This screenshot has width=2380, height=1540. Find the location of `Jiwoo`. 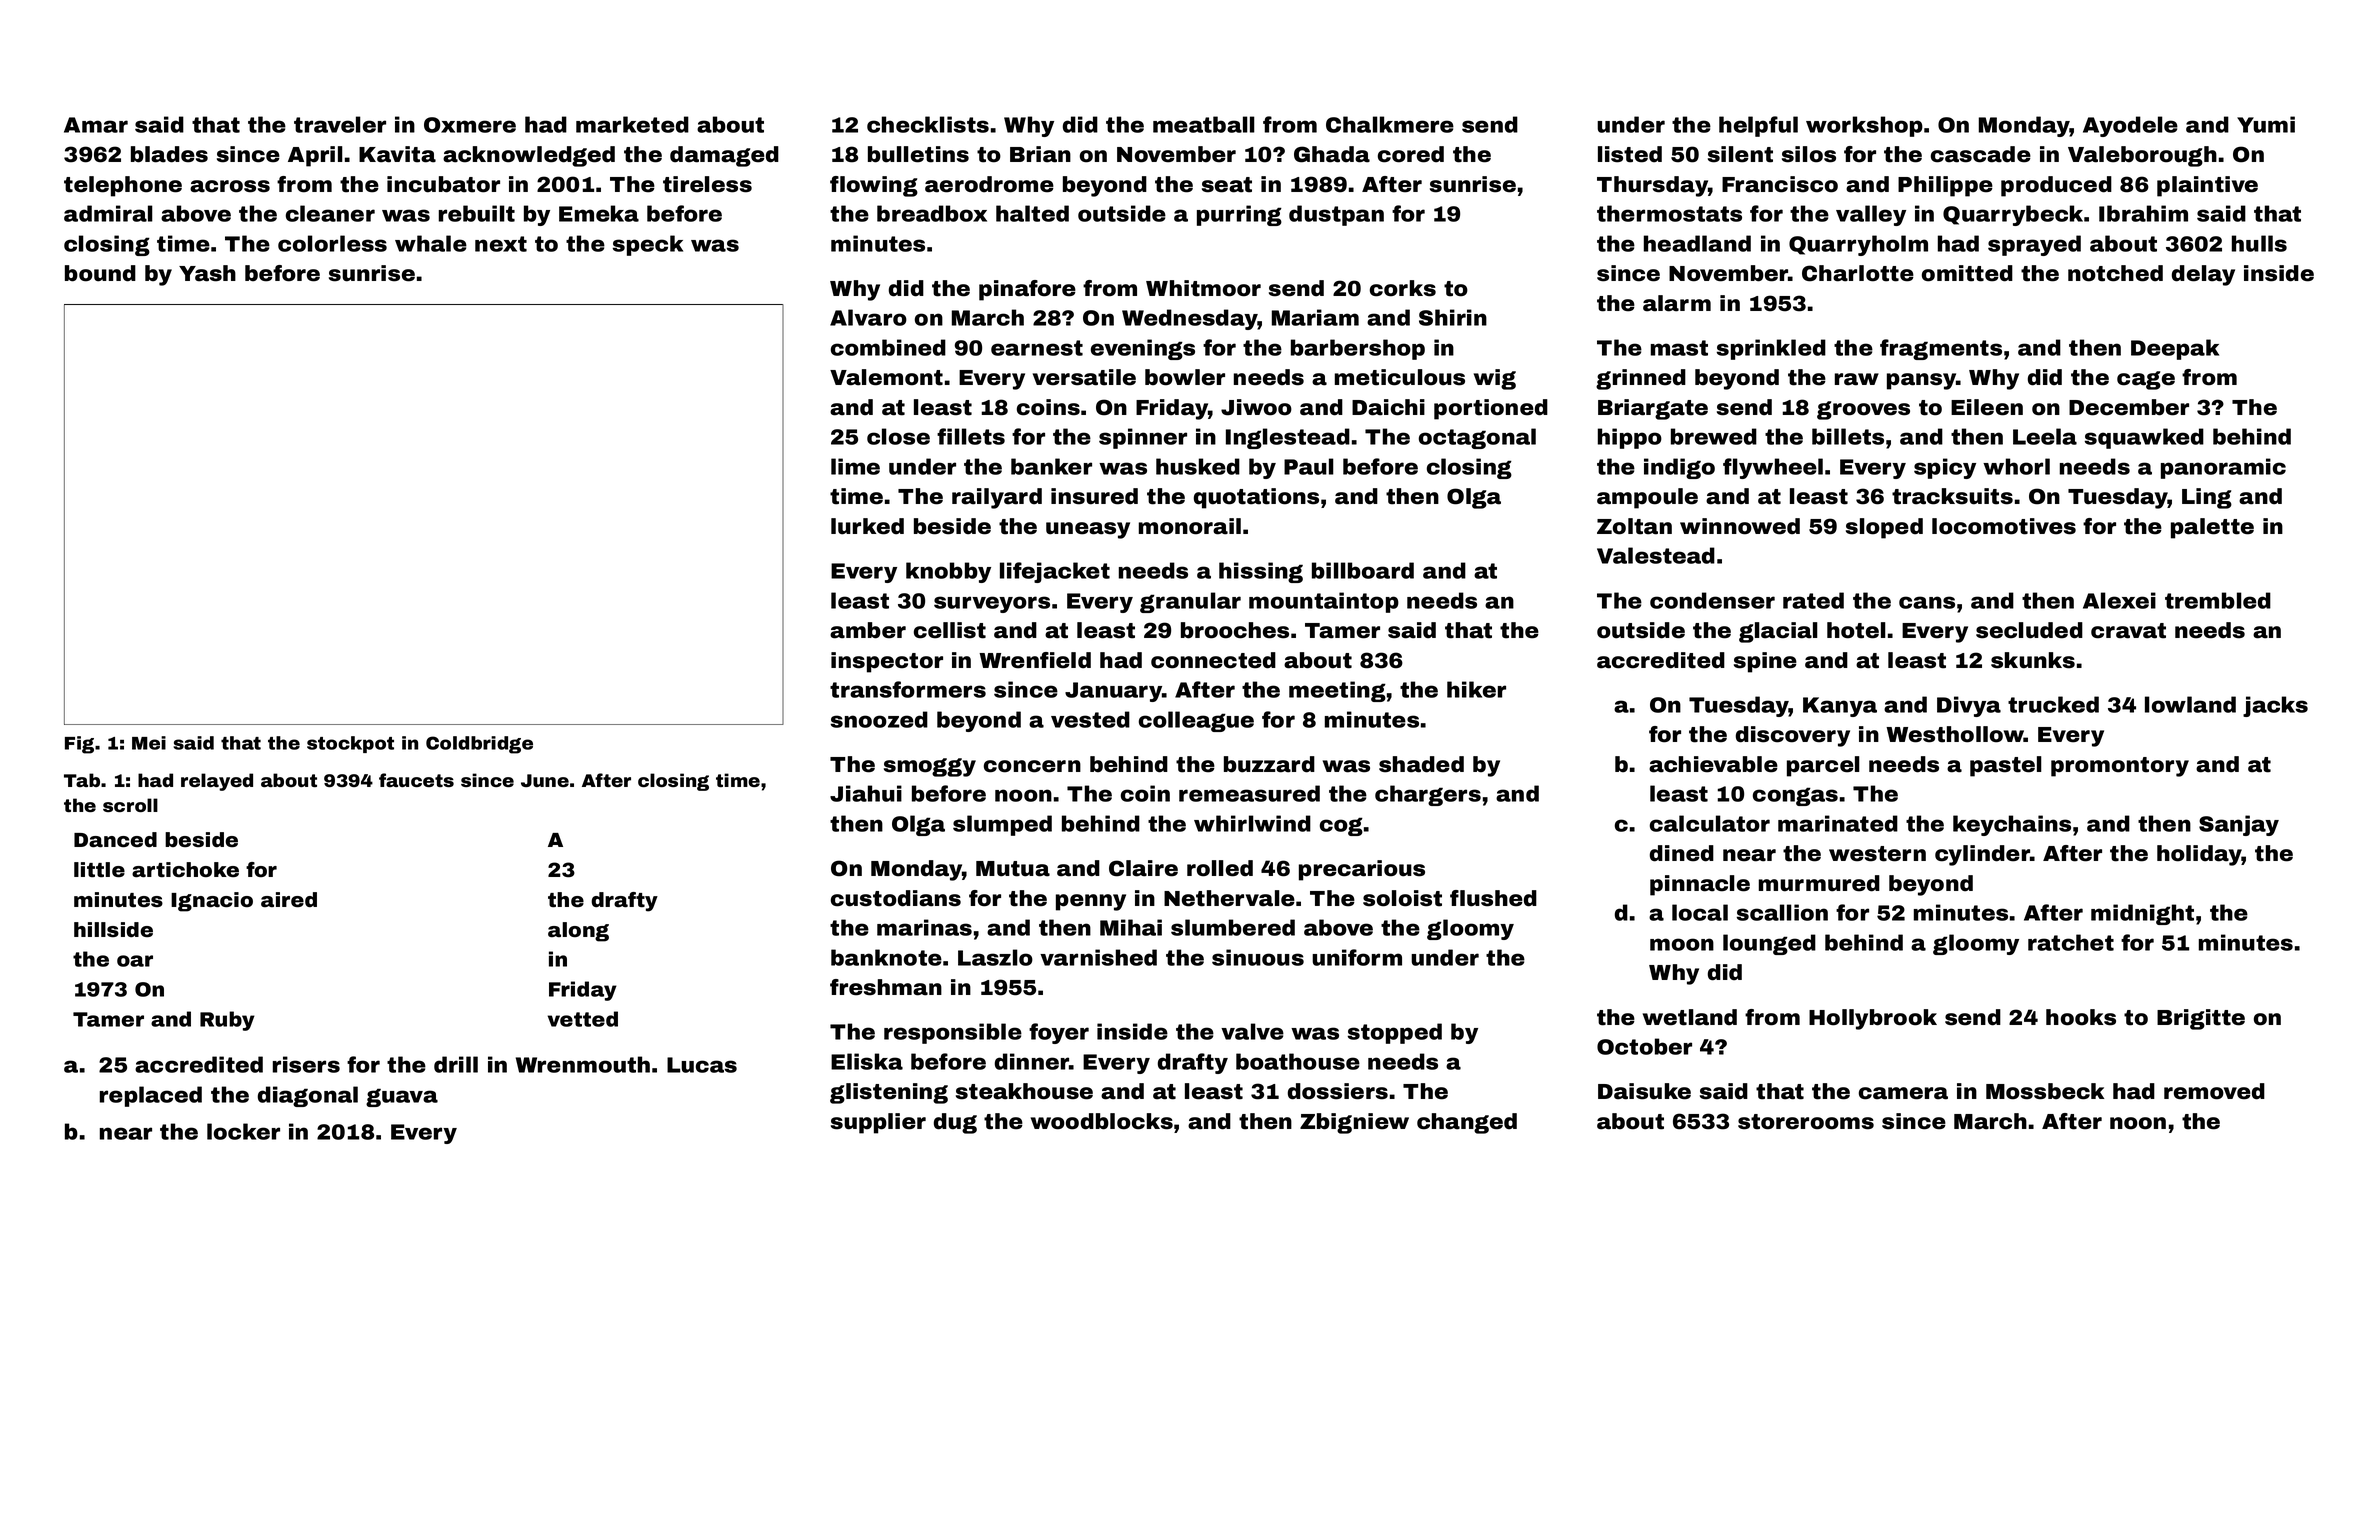

Jiwoo is located at coordinates (1256, 407).
